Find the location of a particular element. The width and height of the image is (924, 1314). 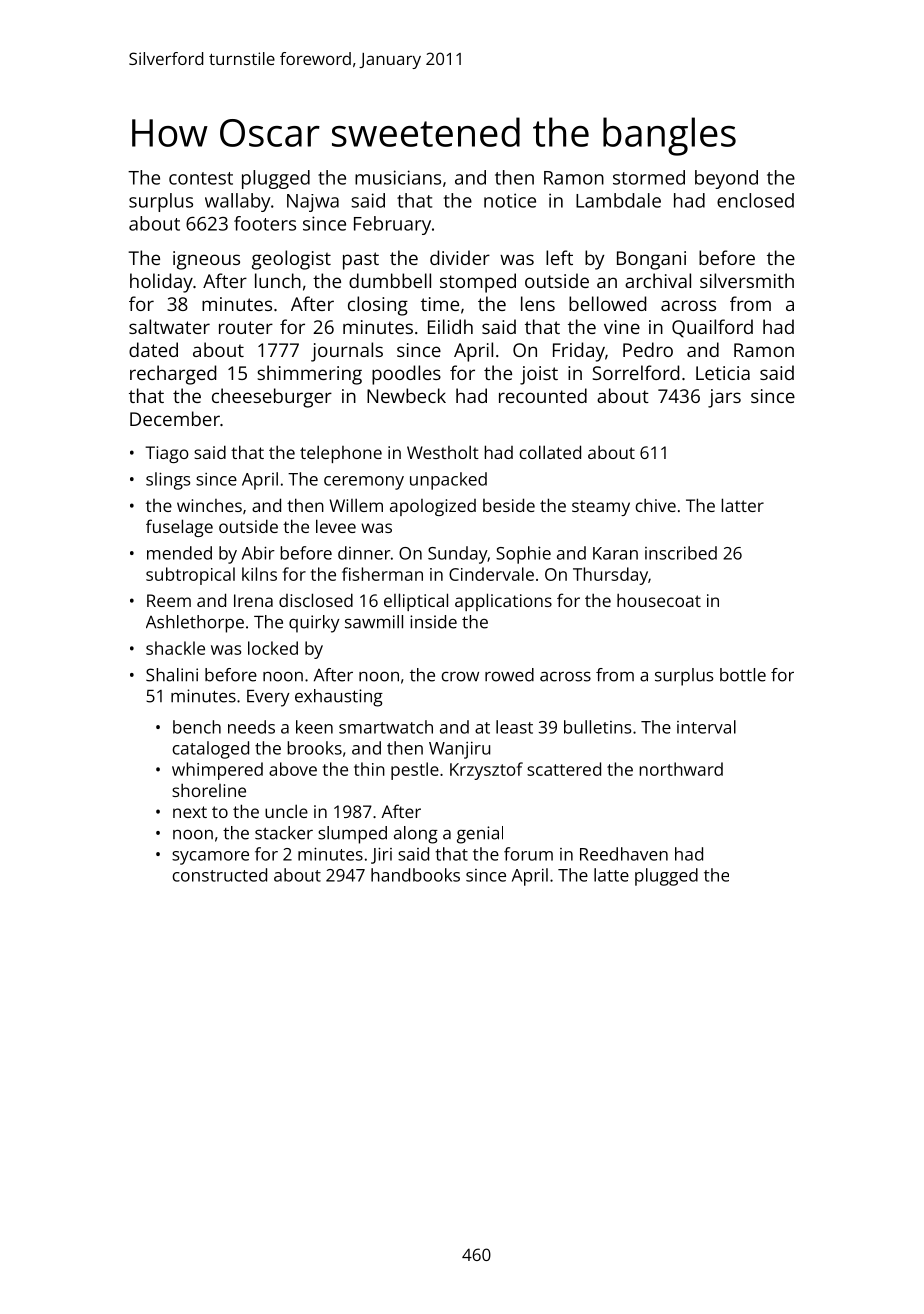

dumbbell is located at coordinates (390, 280).
